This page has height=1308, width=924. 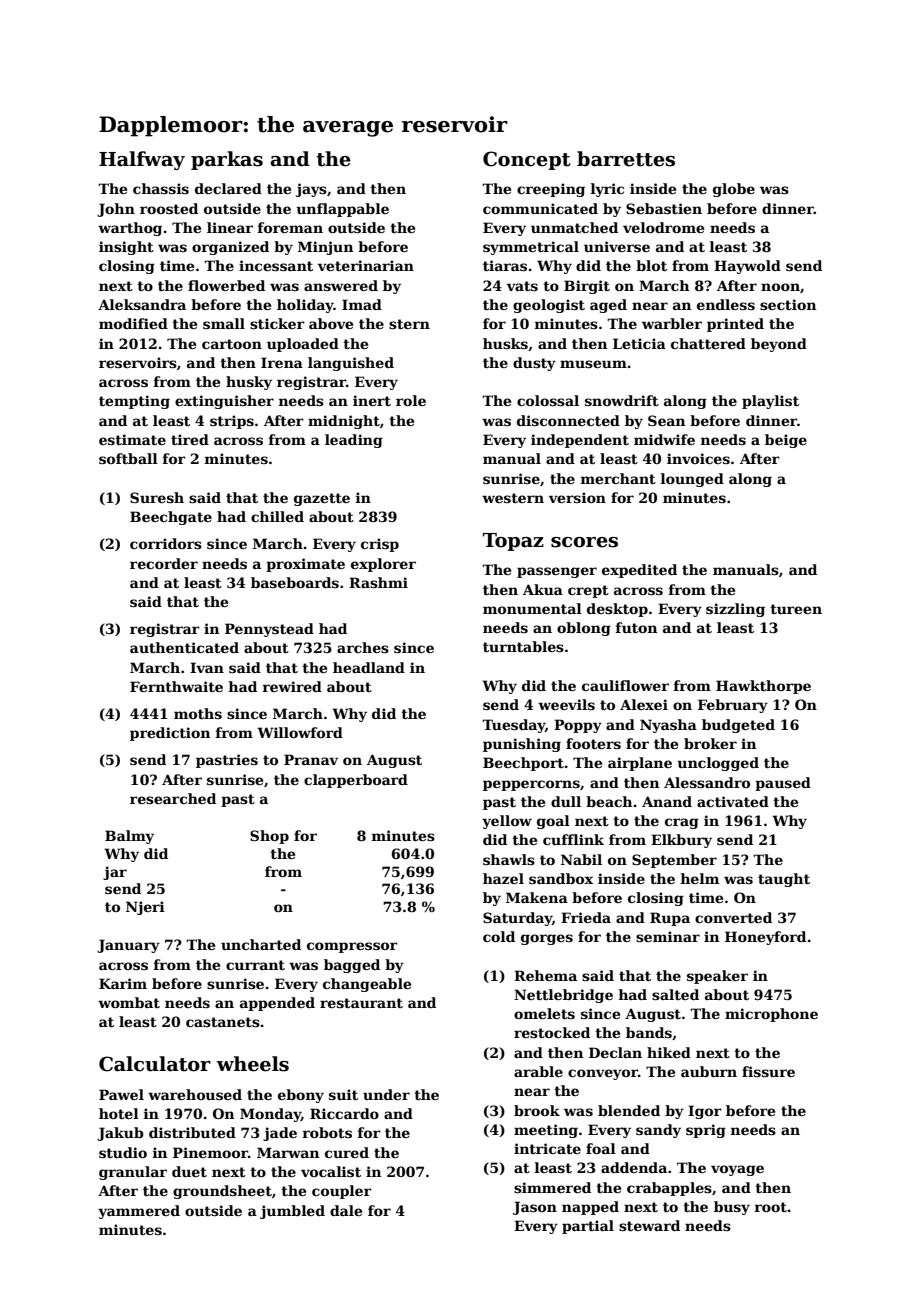 What do you see at coordinates (411, 400) in the page?
I see `role` at bounding box center [411, 400].
